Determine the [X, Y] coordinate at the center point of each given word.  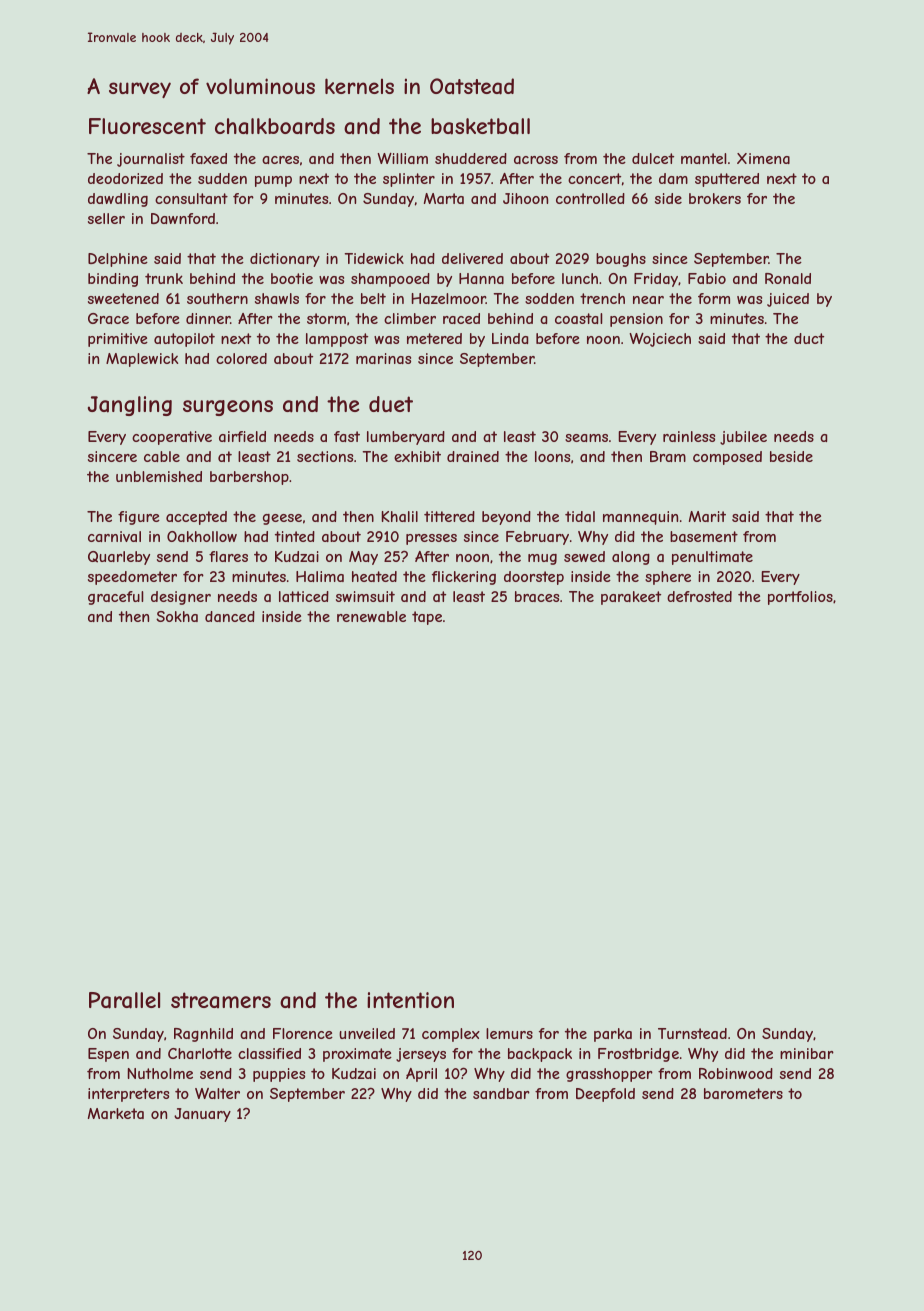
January [202, 1115]
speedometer [132, 578]
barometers [743, 1093]
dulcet [653, 158]
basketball [480, 126]
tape [427, 618]
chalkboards [275, 126]
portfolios [800, 598]
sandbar [501, 1093]
